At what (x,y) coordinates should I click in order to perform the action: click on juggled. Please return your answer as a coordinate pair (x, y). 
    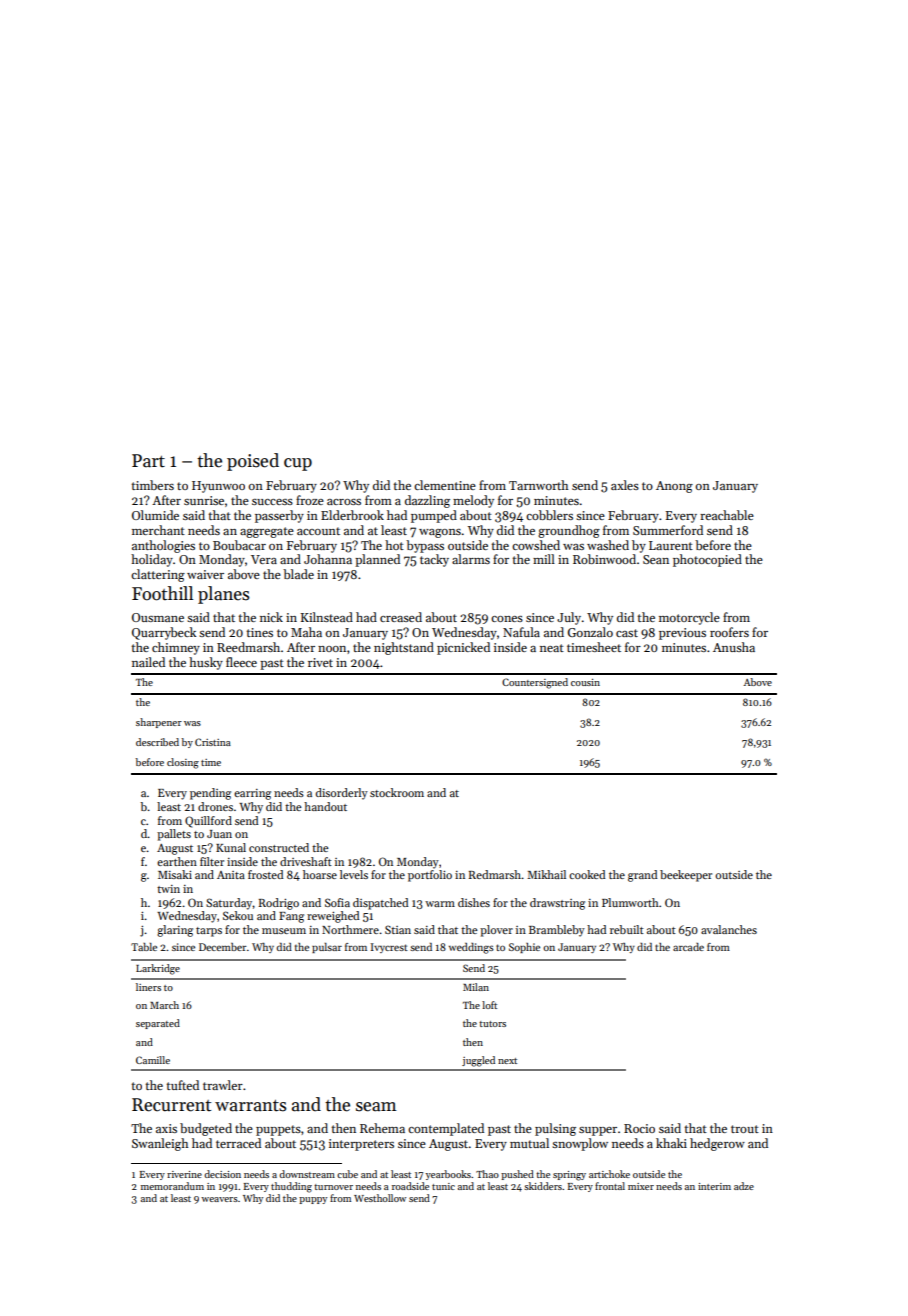
    Looking at the image, I should click on (478, 1061).
